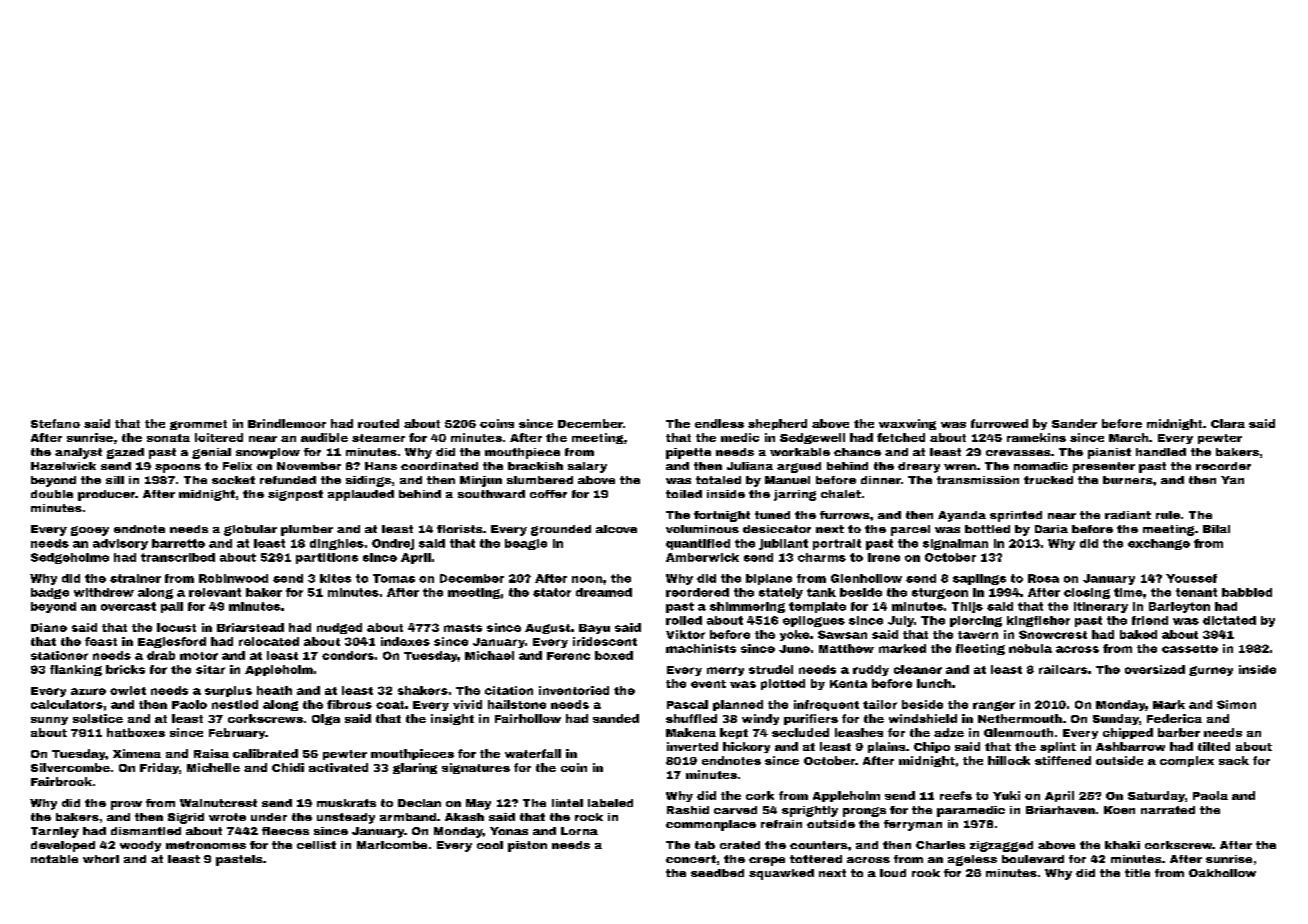 This page has width=1308, height=924. What do you see at coordinates (540, 480) in the page?
I see `slumbered` at bounding box center [540, 480].
